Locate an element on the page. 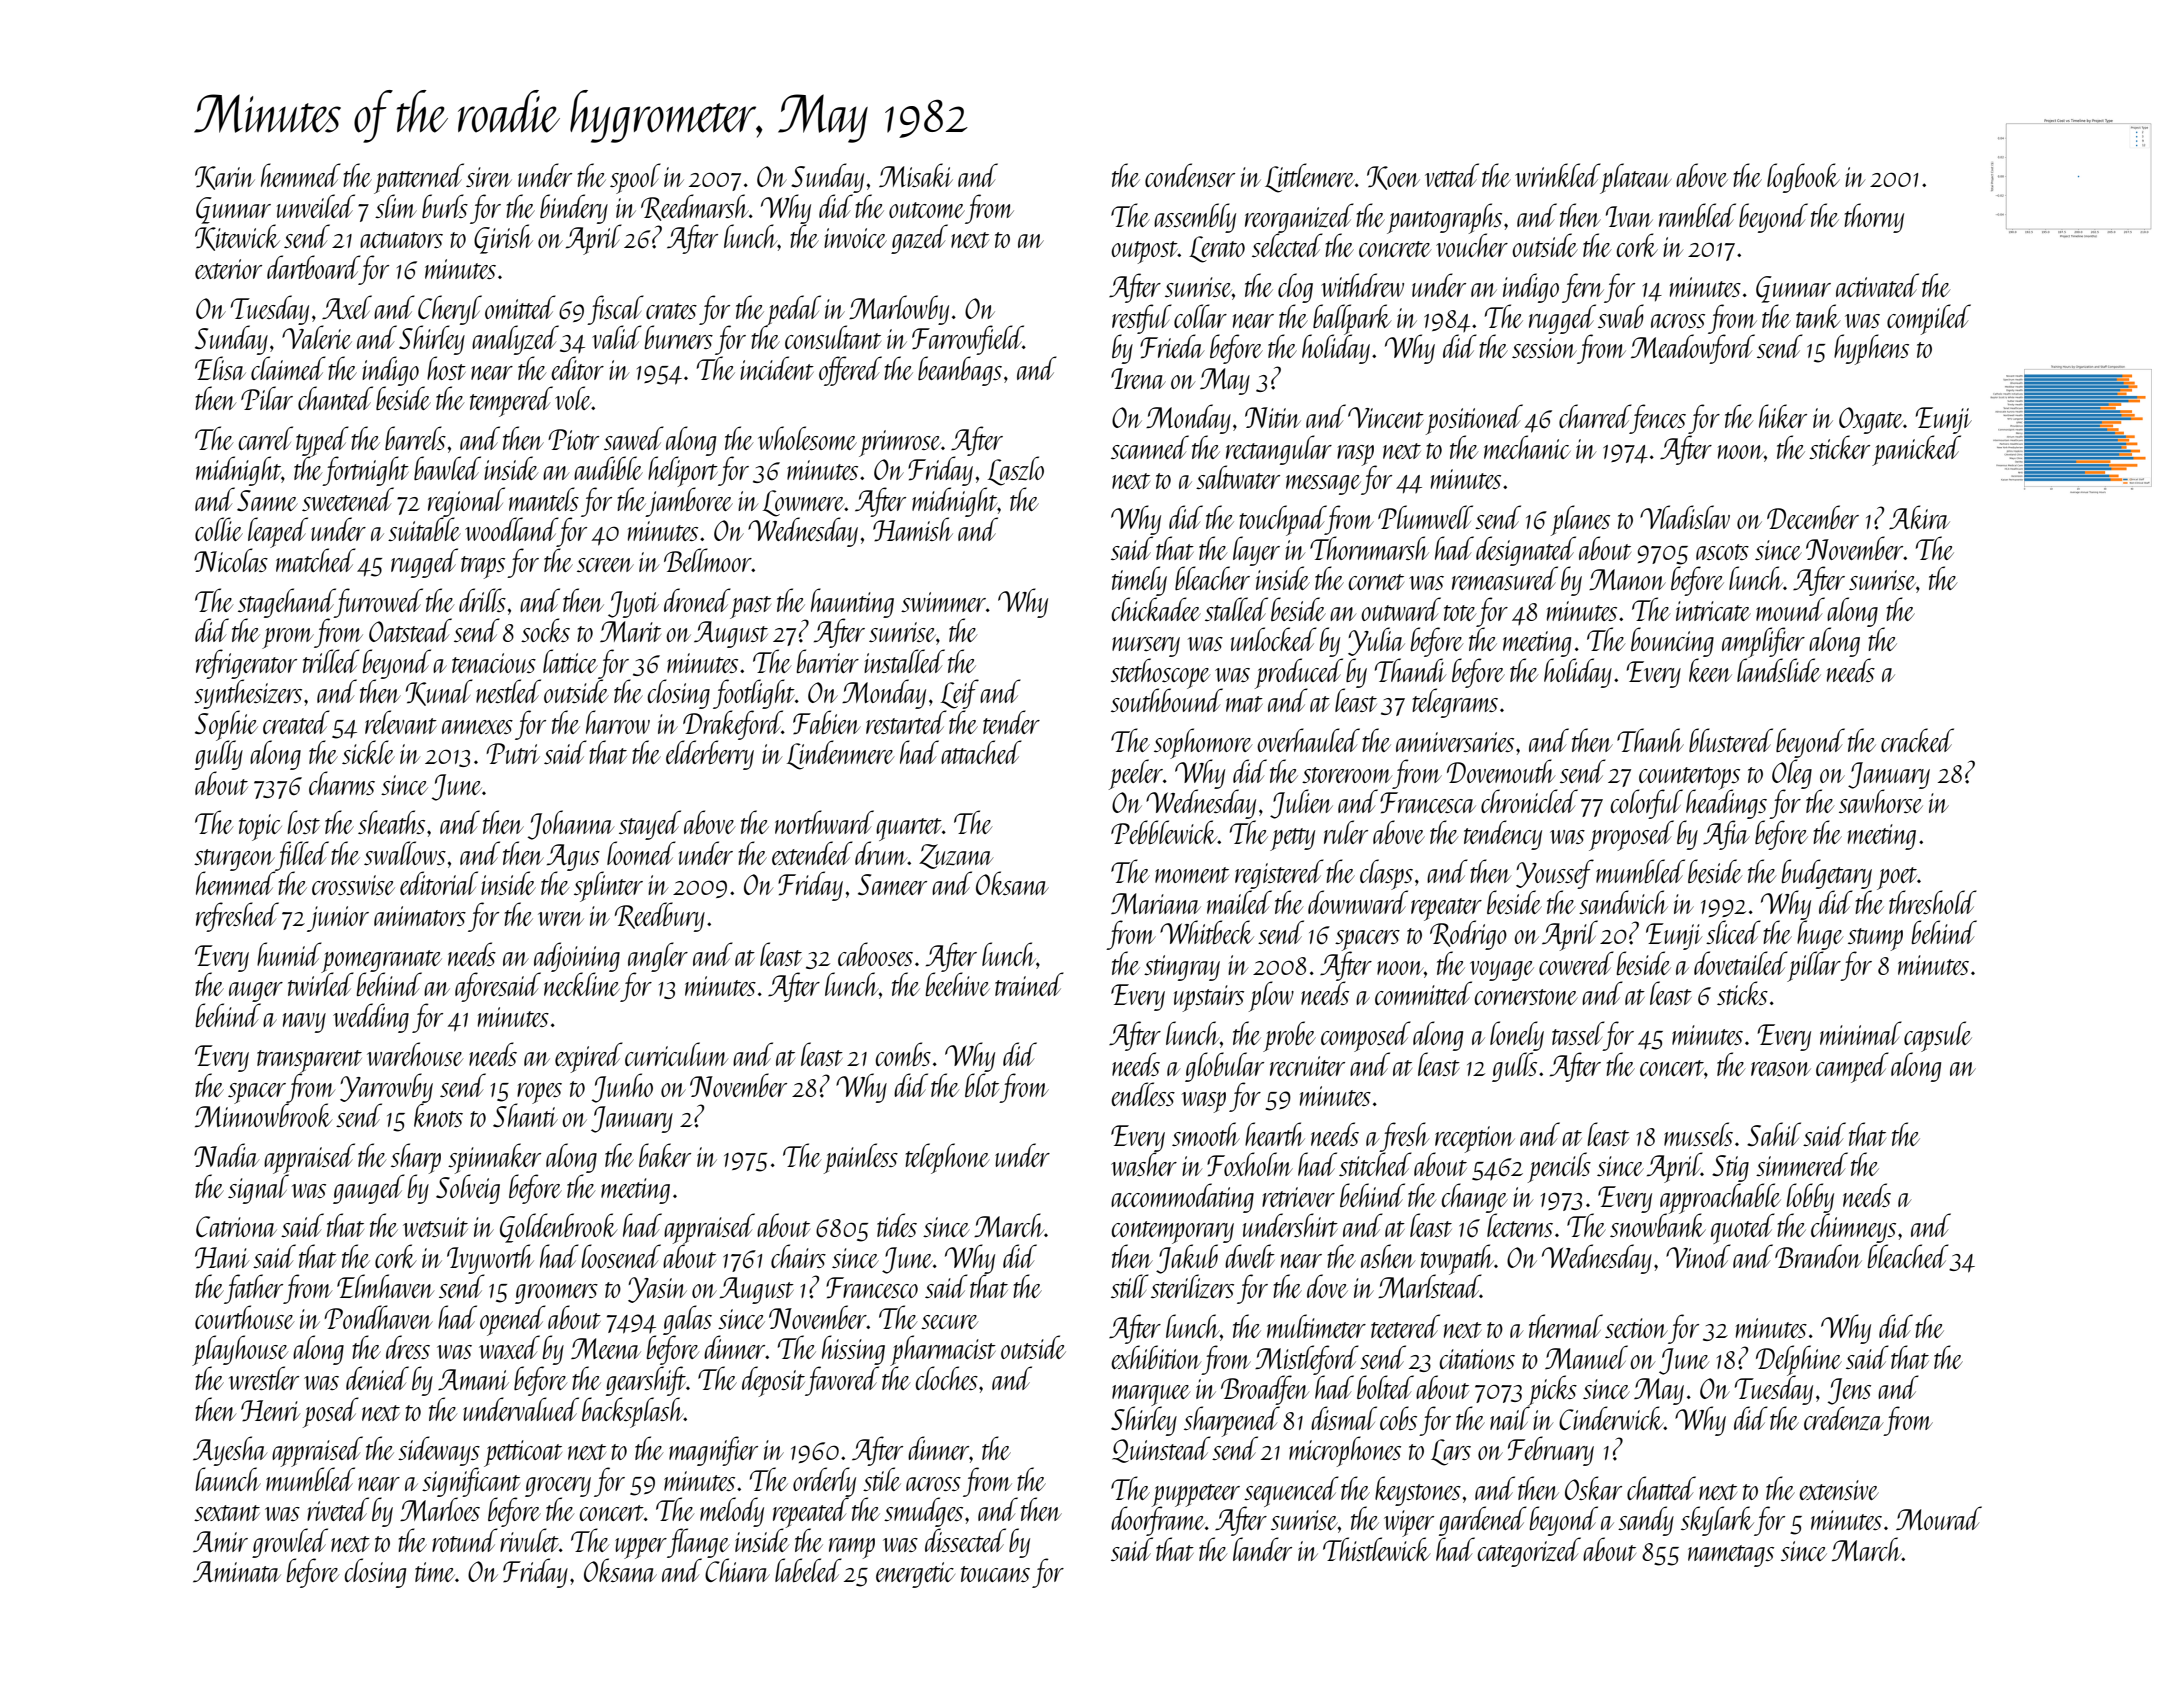 This document has height=1683, width=2178. Piotr is located at coordinates (573, 439).
